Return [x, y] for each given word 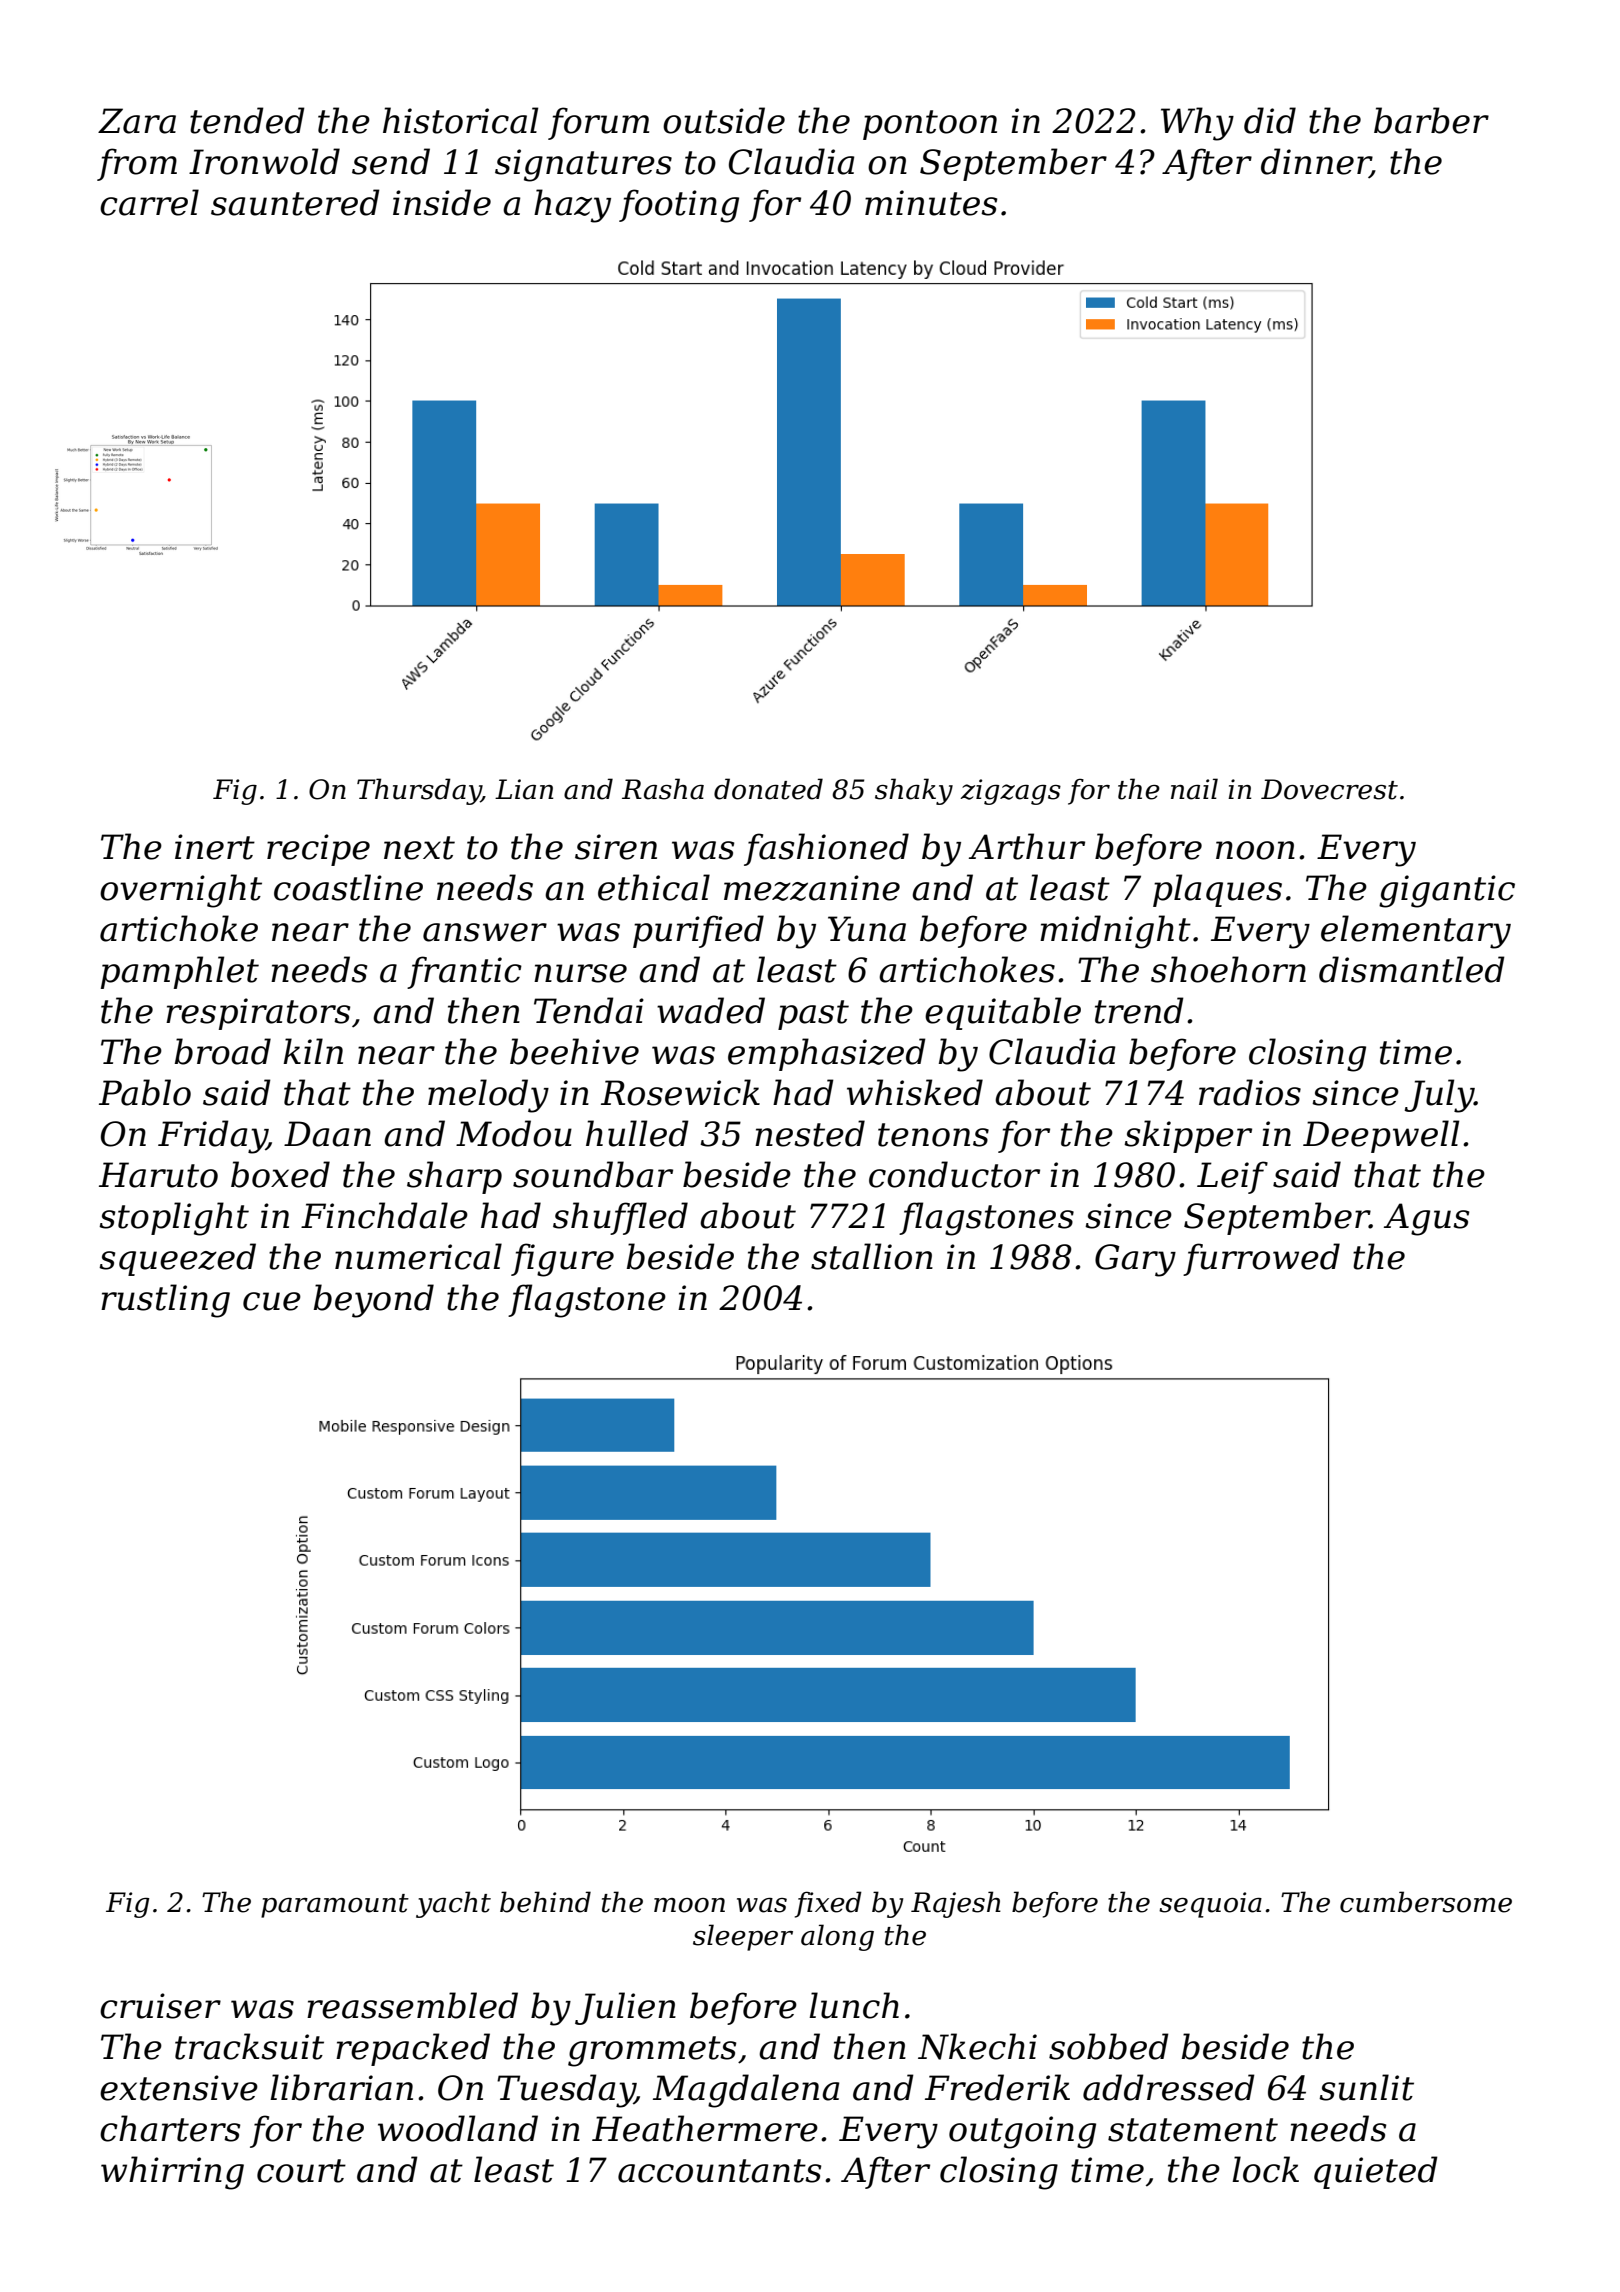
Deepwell [1381, 1136]
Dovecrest [1329, 789]
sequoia [1210, 1905]
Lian [524, 789]
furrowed [1261, 1259]
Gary [1135, 1260]
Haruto [158, 1175]
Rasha [663, 789]
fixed [828, 1904]
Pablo [145, 1092]
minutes [931, 203]
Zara [137, 121]
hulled [637, 1133]
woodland [458, 2128]
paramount [335, 1906]
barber [1431, 120]
